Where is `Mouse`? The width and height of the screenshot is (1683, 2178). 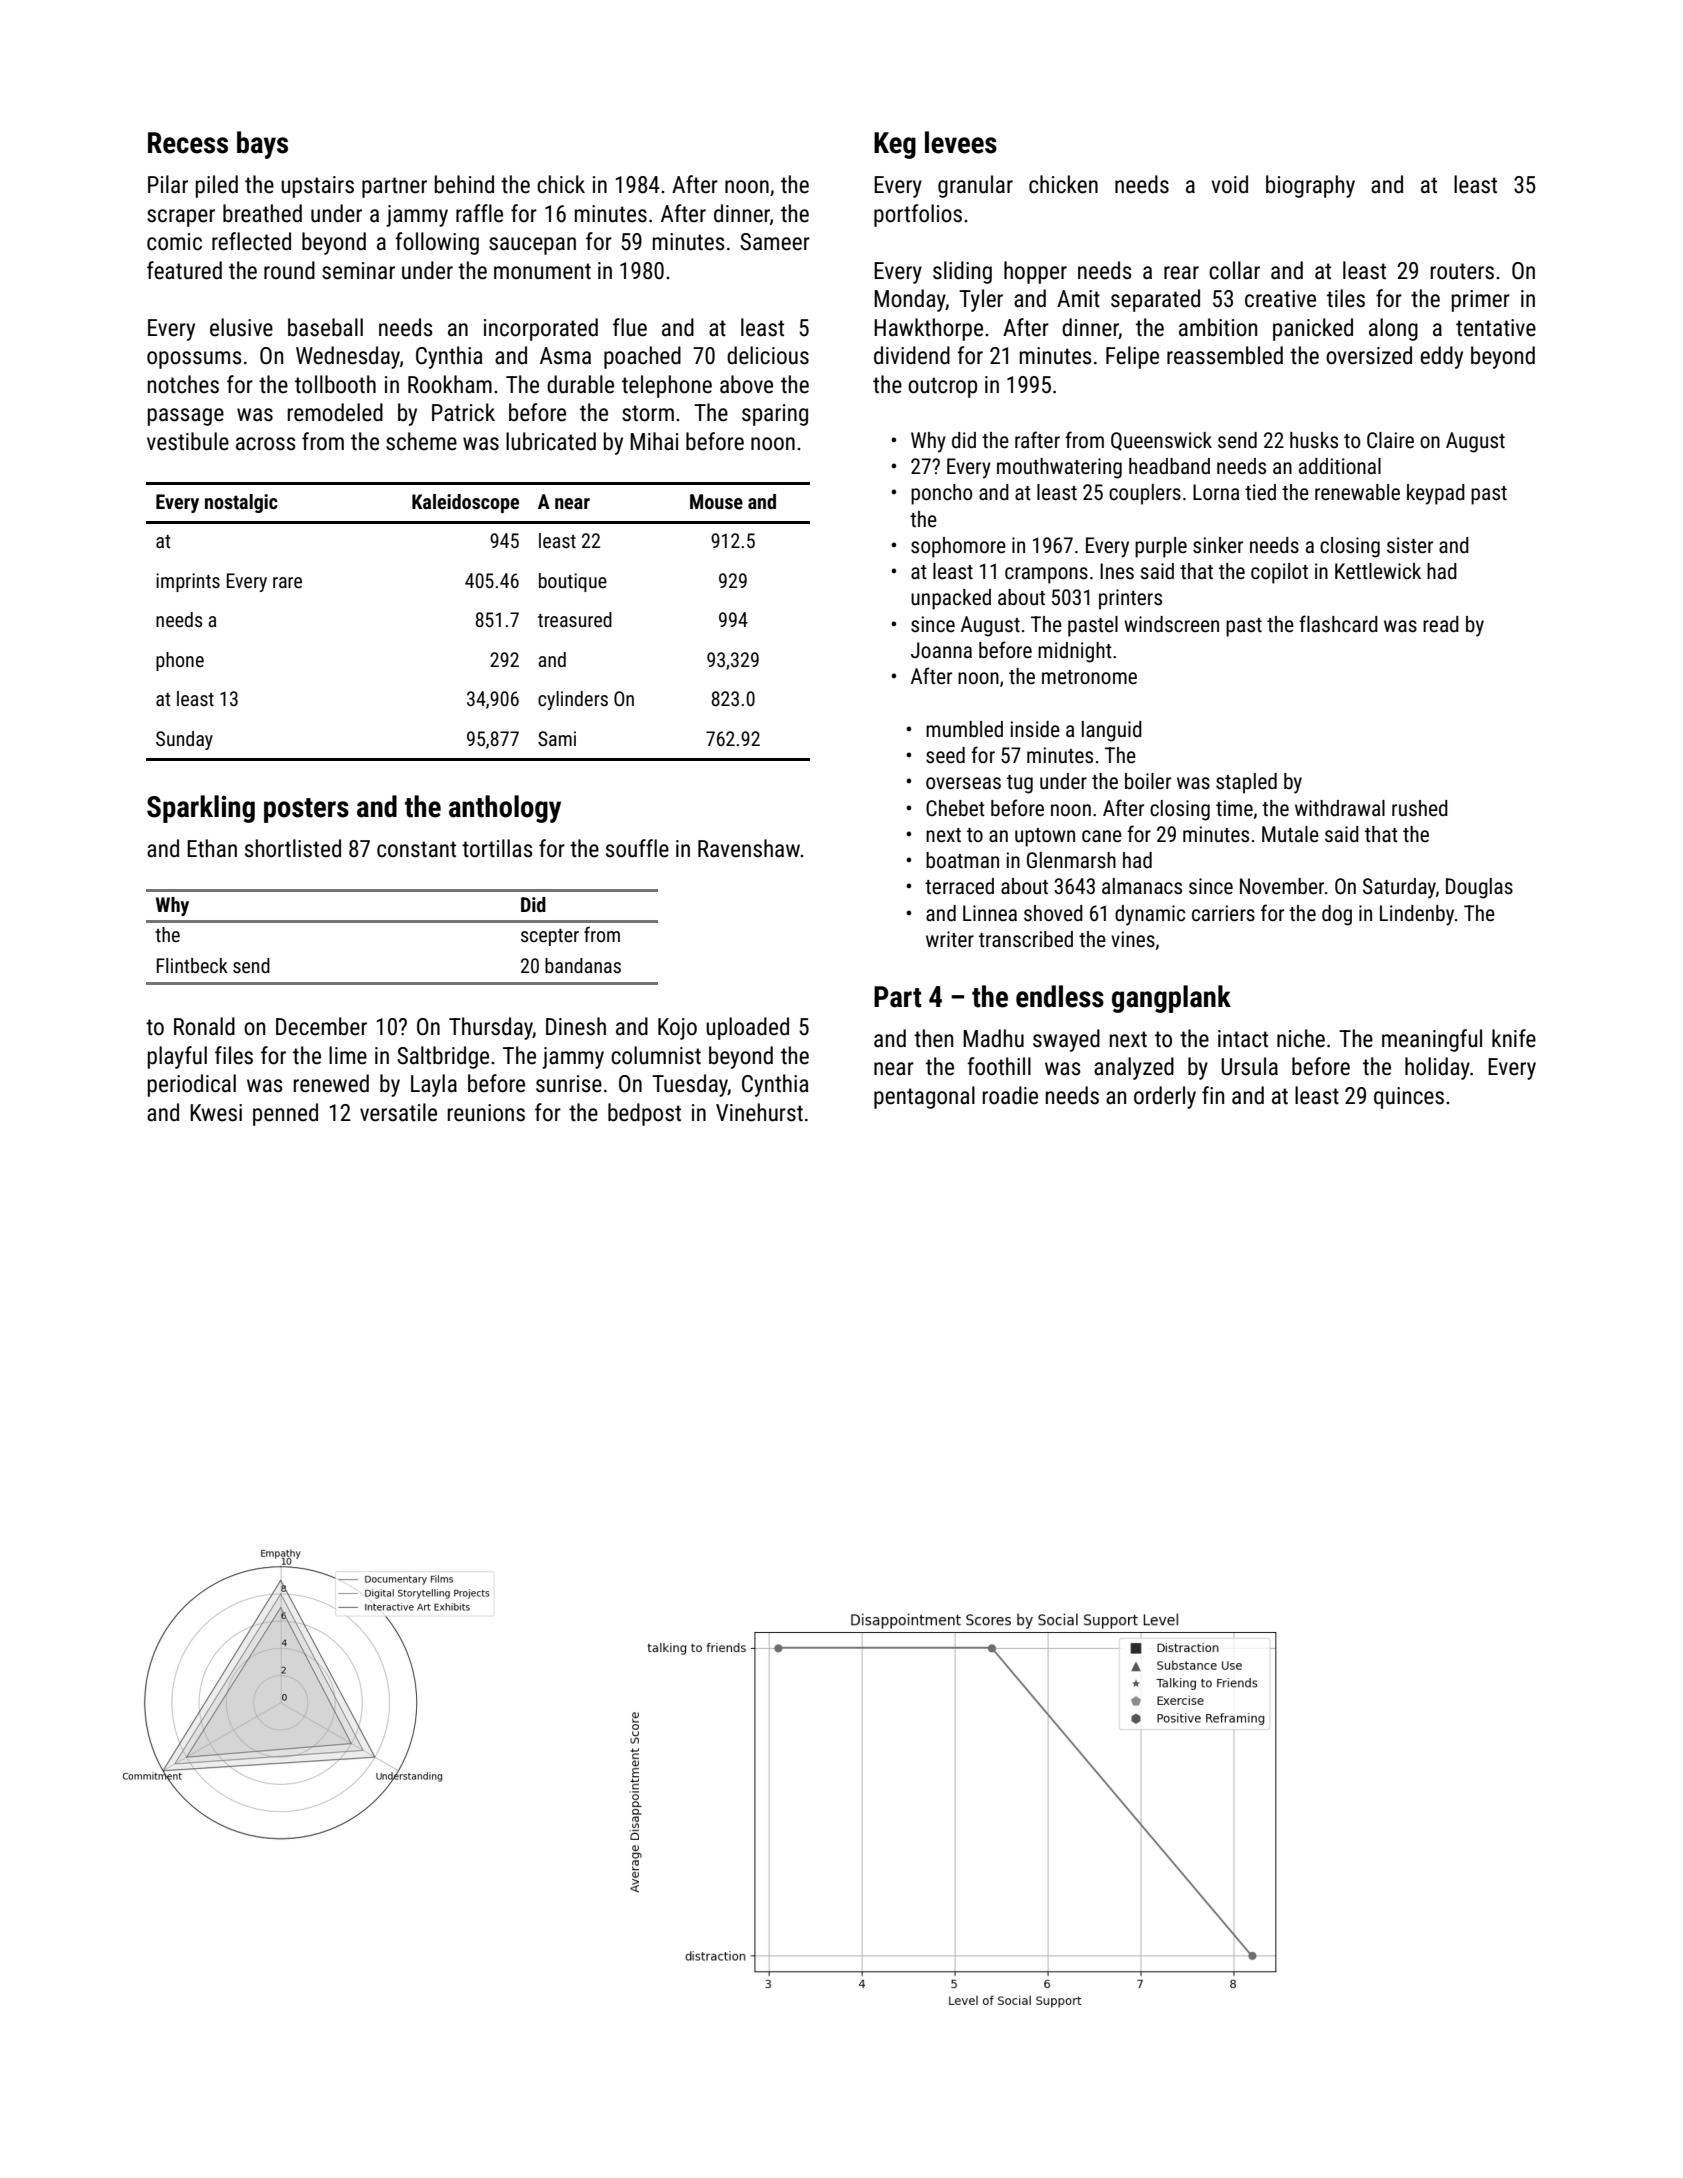 Mouse is located at coordinates (716, 501).
